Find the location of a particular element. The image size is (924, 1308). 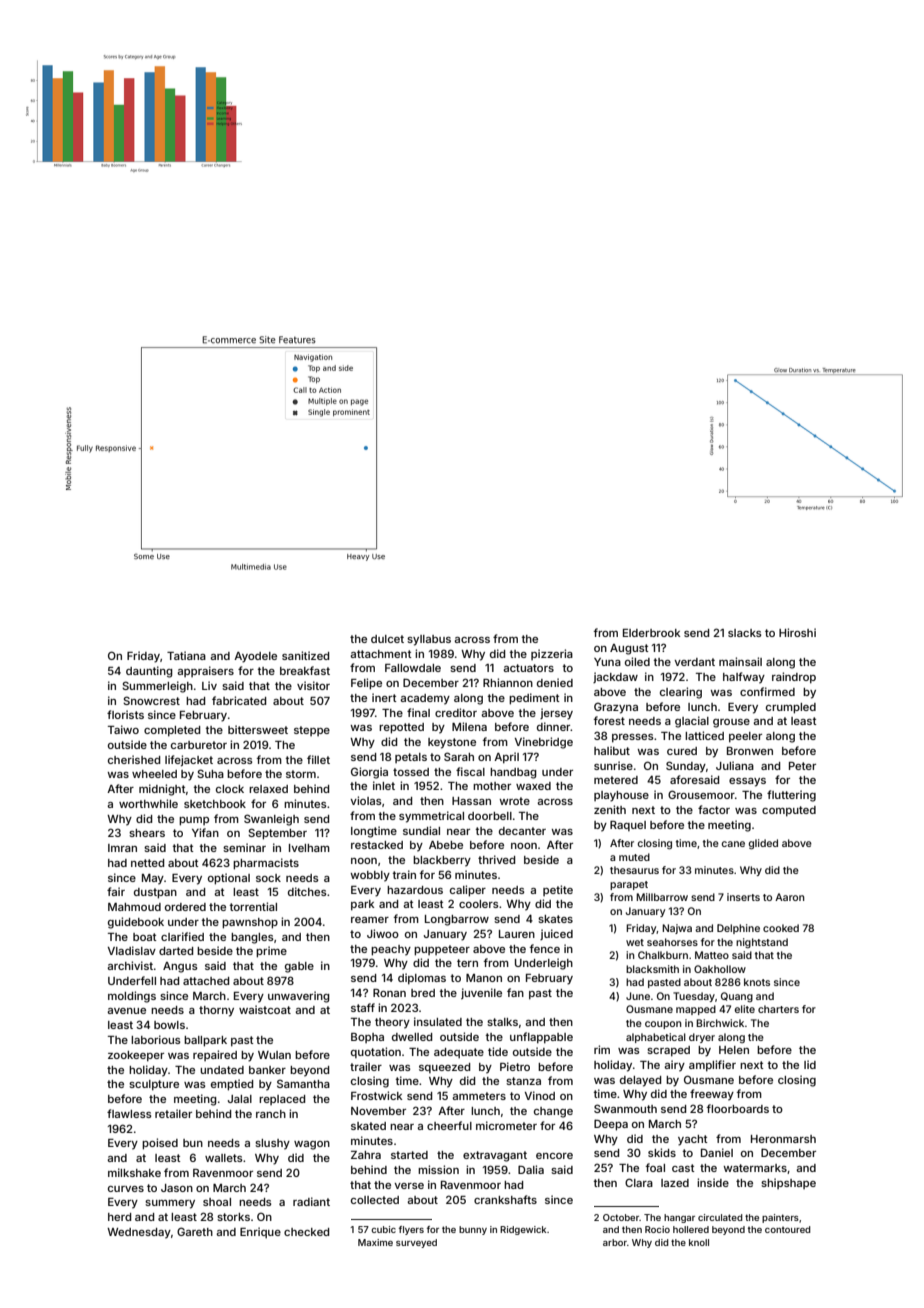

inert is located at coordinates (384, 697).
